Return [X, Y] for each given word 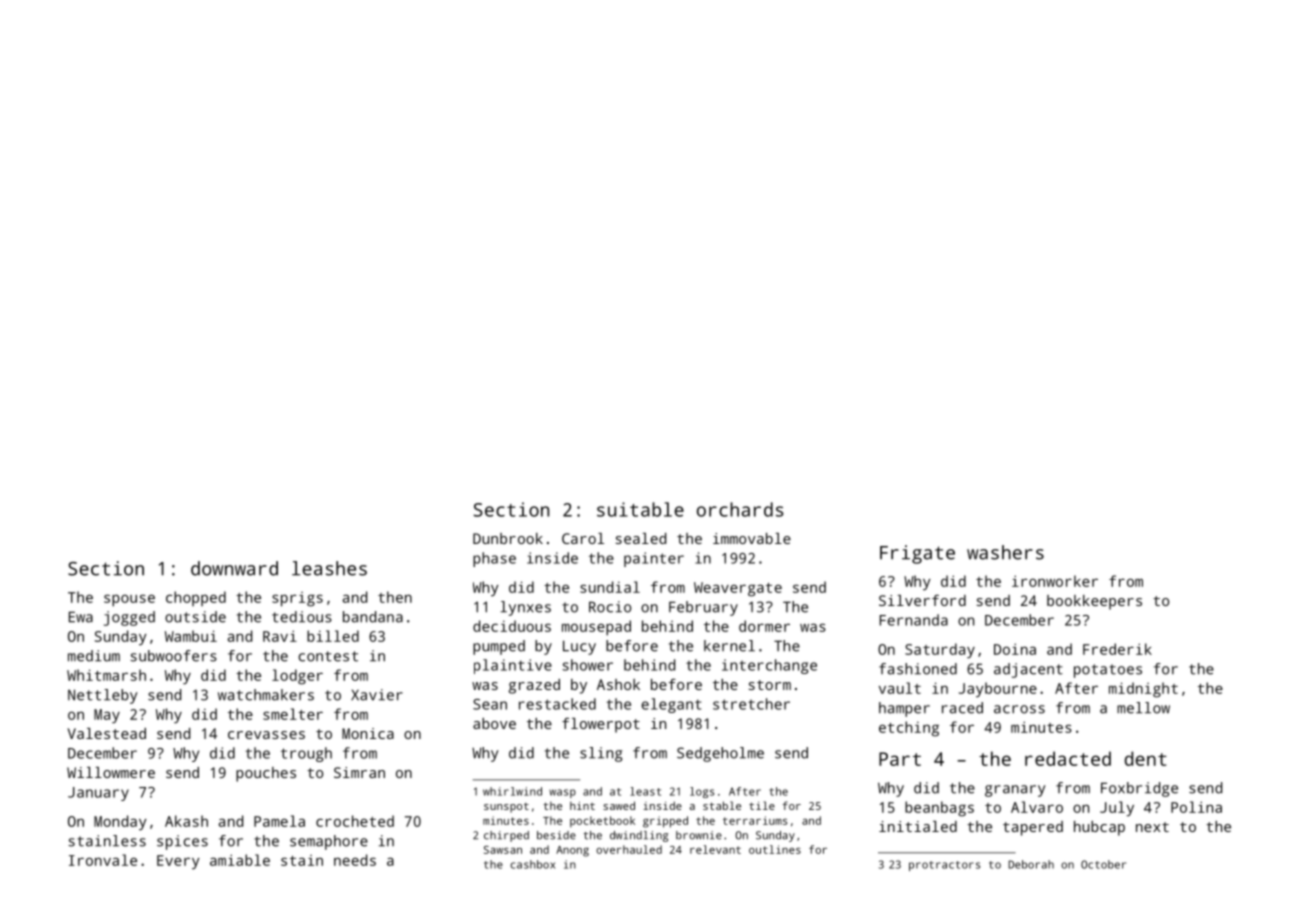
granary [1015, 791]
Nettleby [102, 696]
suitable [640, 509]
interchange [769, 666]
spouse [129, 600]
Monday [120, 822]
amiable [240, 860]
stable [722, 805]
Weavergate [738, 589]
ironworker [1055, 581]
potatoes [1108, 671]
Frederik [1117, 649]
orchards [740, 509]
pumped [499, 647]
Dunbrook [508, 538]
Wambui [191, 636]
